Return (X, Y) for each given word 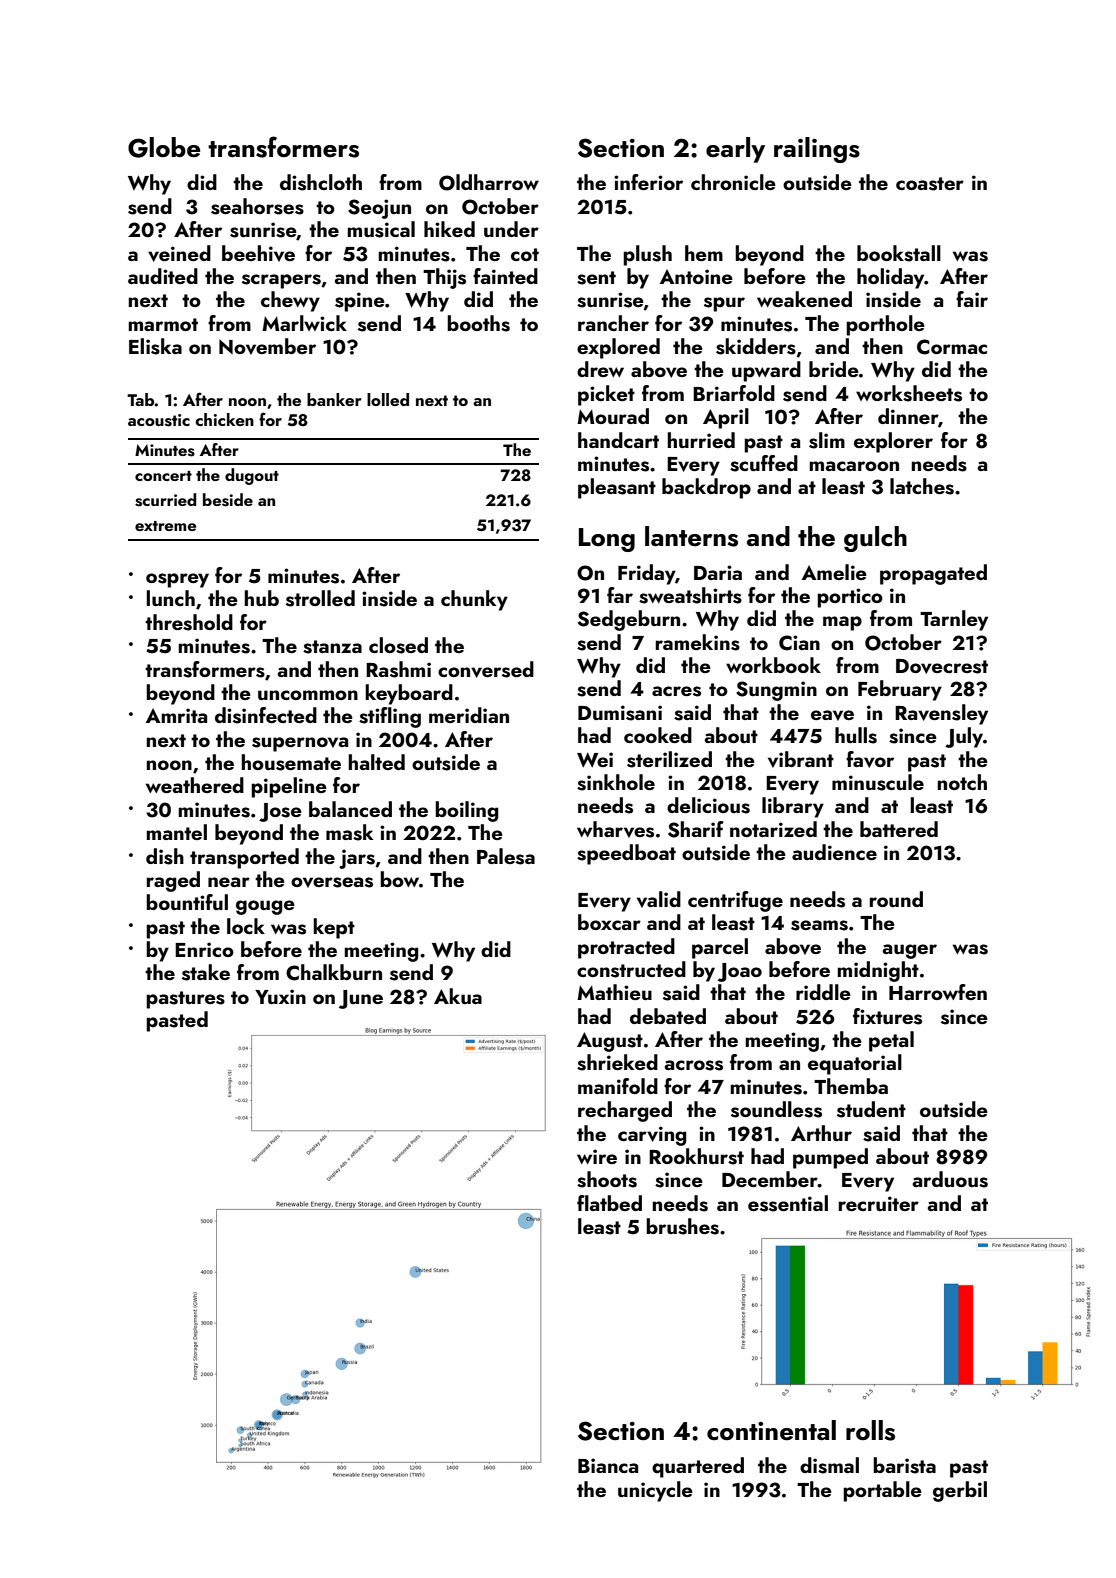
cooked (658, 735)
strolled (320, 598)
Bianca (608, 1465)
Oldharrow (489, 182)
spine (360, 302)
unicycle (655, 1491)
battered (899, 829)
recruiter (879, 1203)
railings (817, 150)
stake (206, 972)
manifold (618, 1086)
